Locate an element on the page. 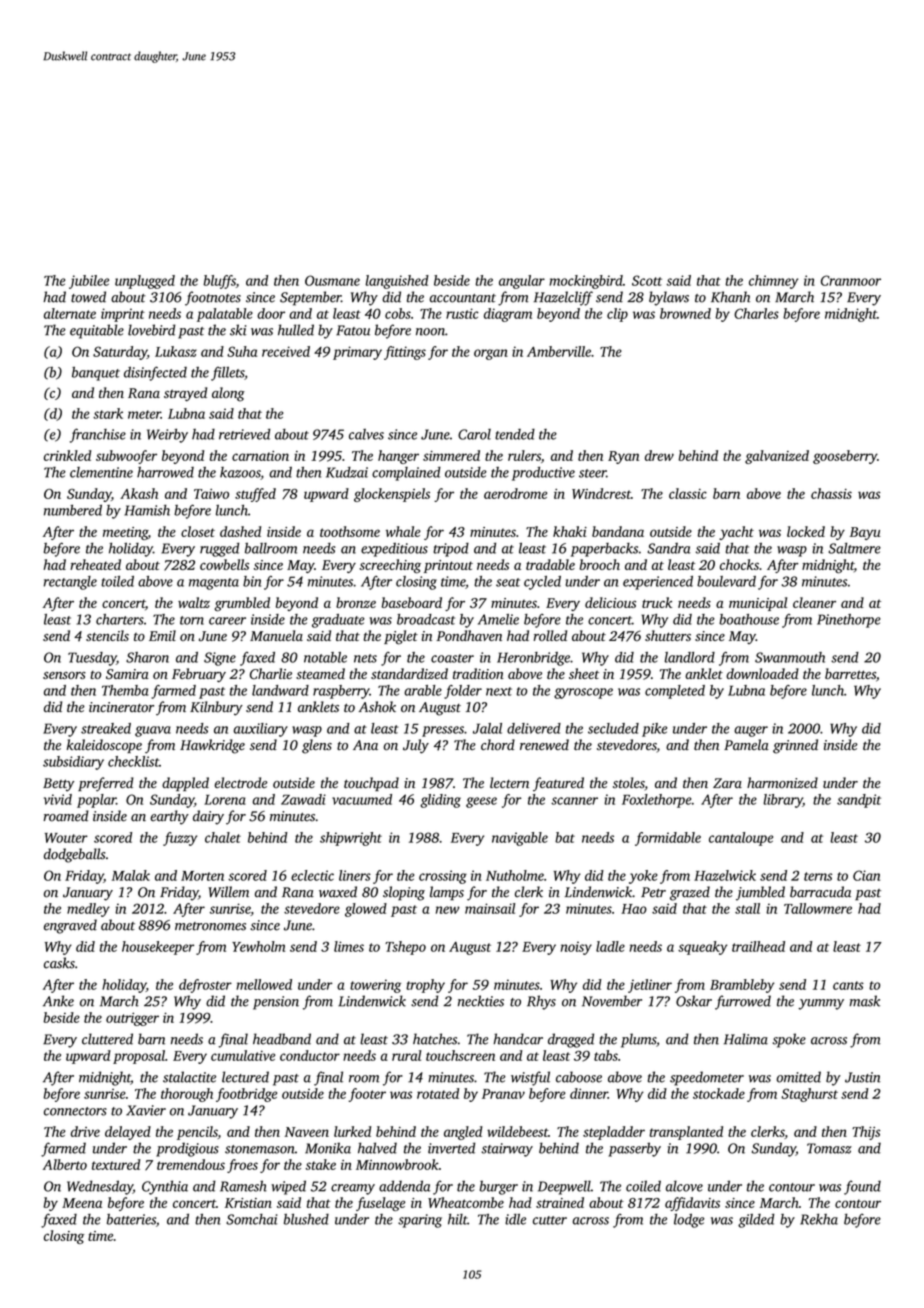  noon is located at coordinates (430, 332).
